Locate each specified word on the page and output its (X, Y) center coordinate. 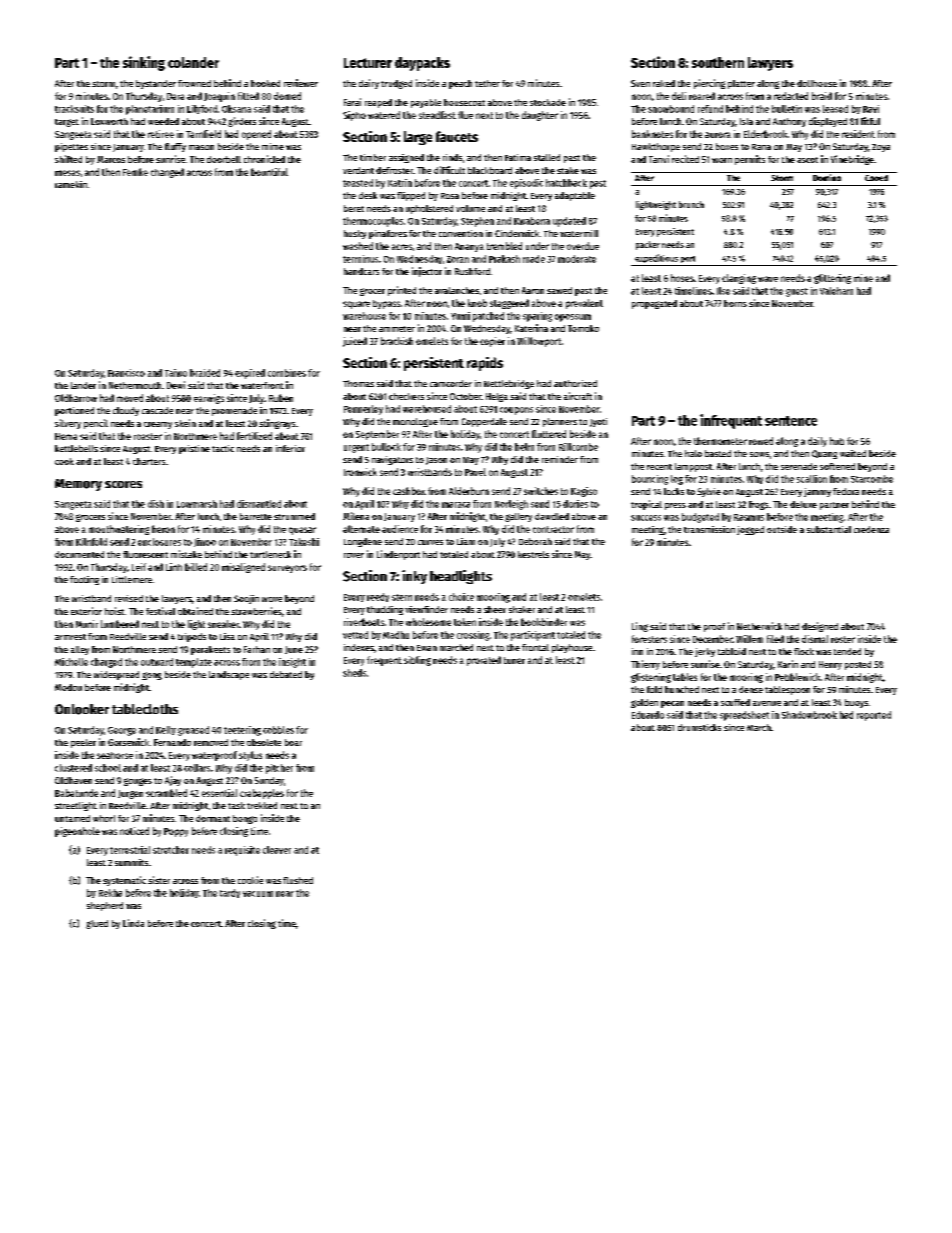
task (236, 805)
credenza (871, 529)
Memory (78, 485)
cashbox (409, 491)
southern (718, 62)
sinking (144, 63)
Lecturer (368, 63)
